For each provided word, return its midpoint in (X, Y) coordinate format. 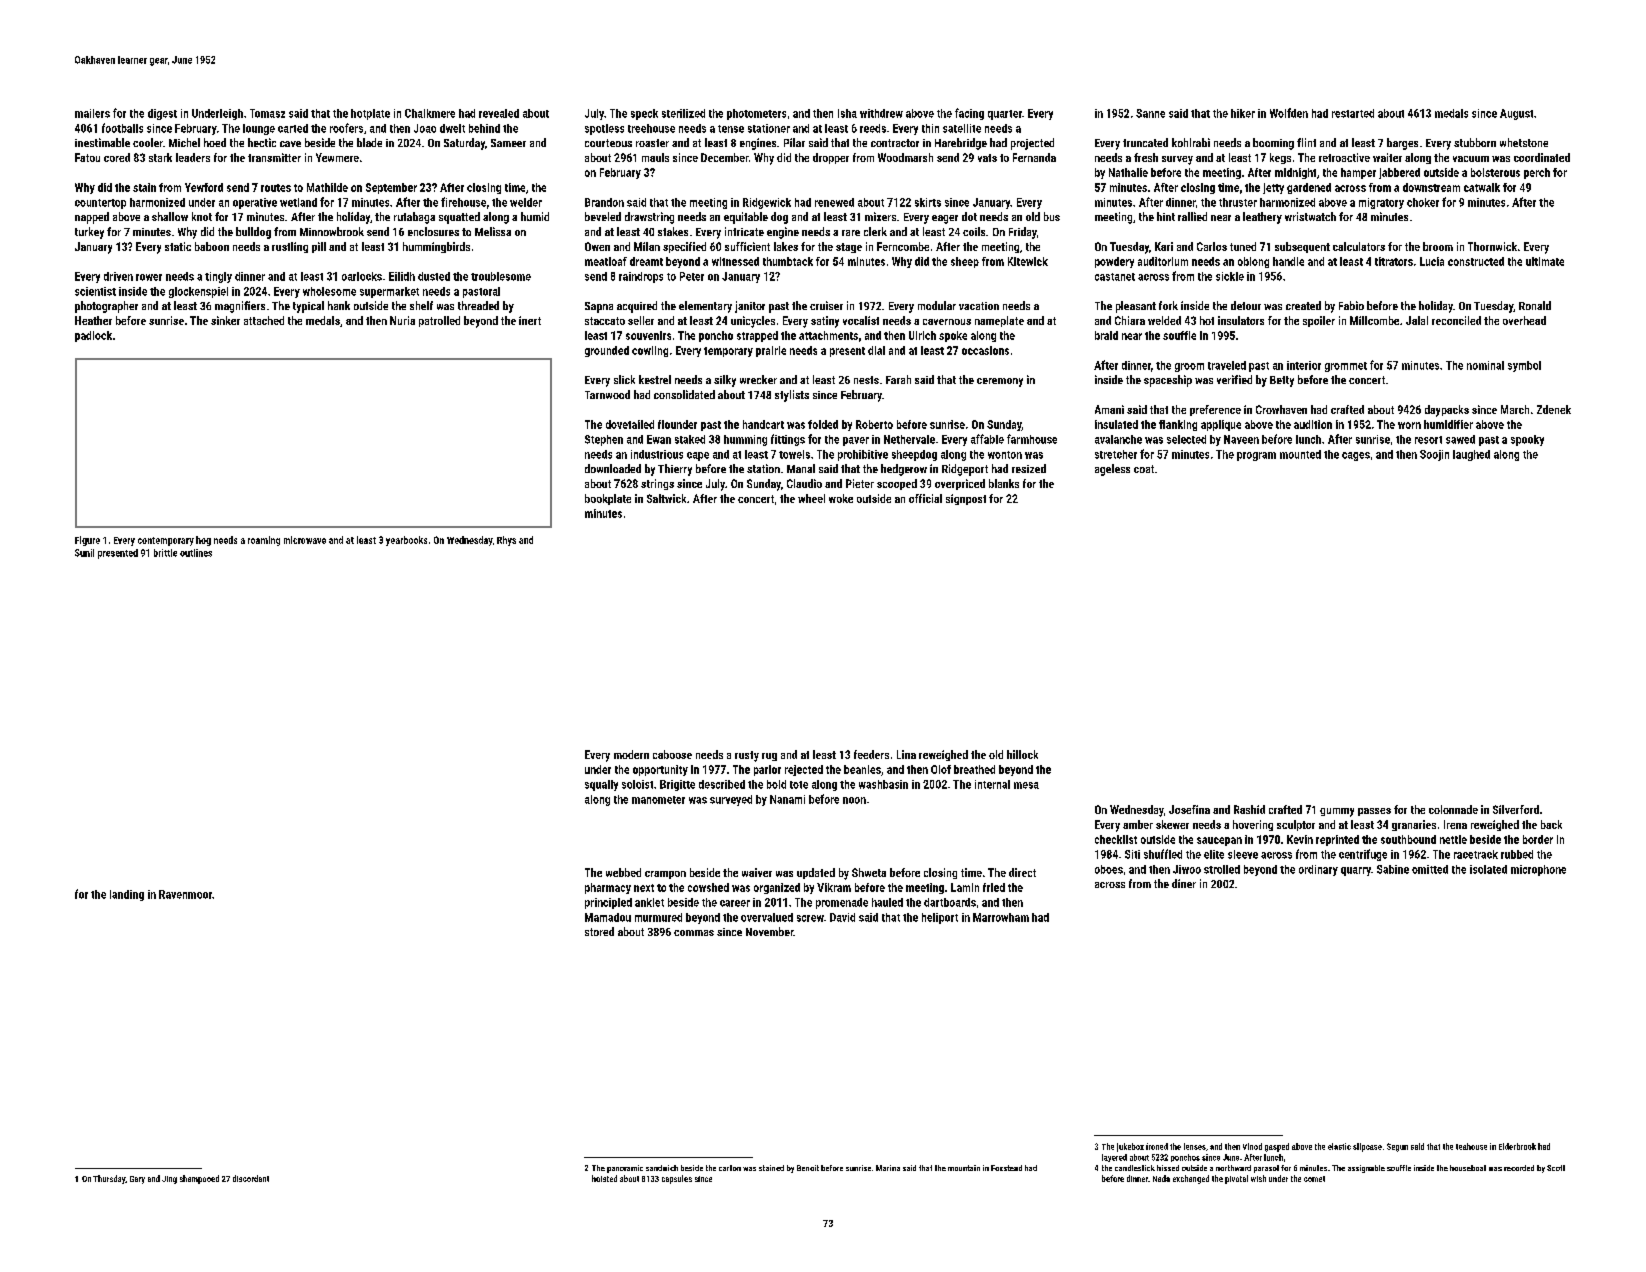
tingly (218, 277)
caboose (672, 754)
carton (730, 1168)
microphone (1538, 870)
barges (1402, 144)
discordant (251, 1178)
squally (601, 785)
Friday (1023, 233)
